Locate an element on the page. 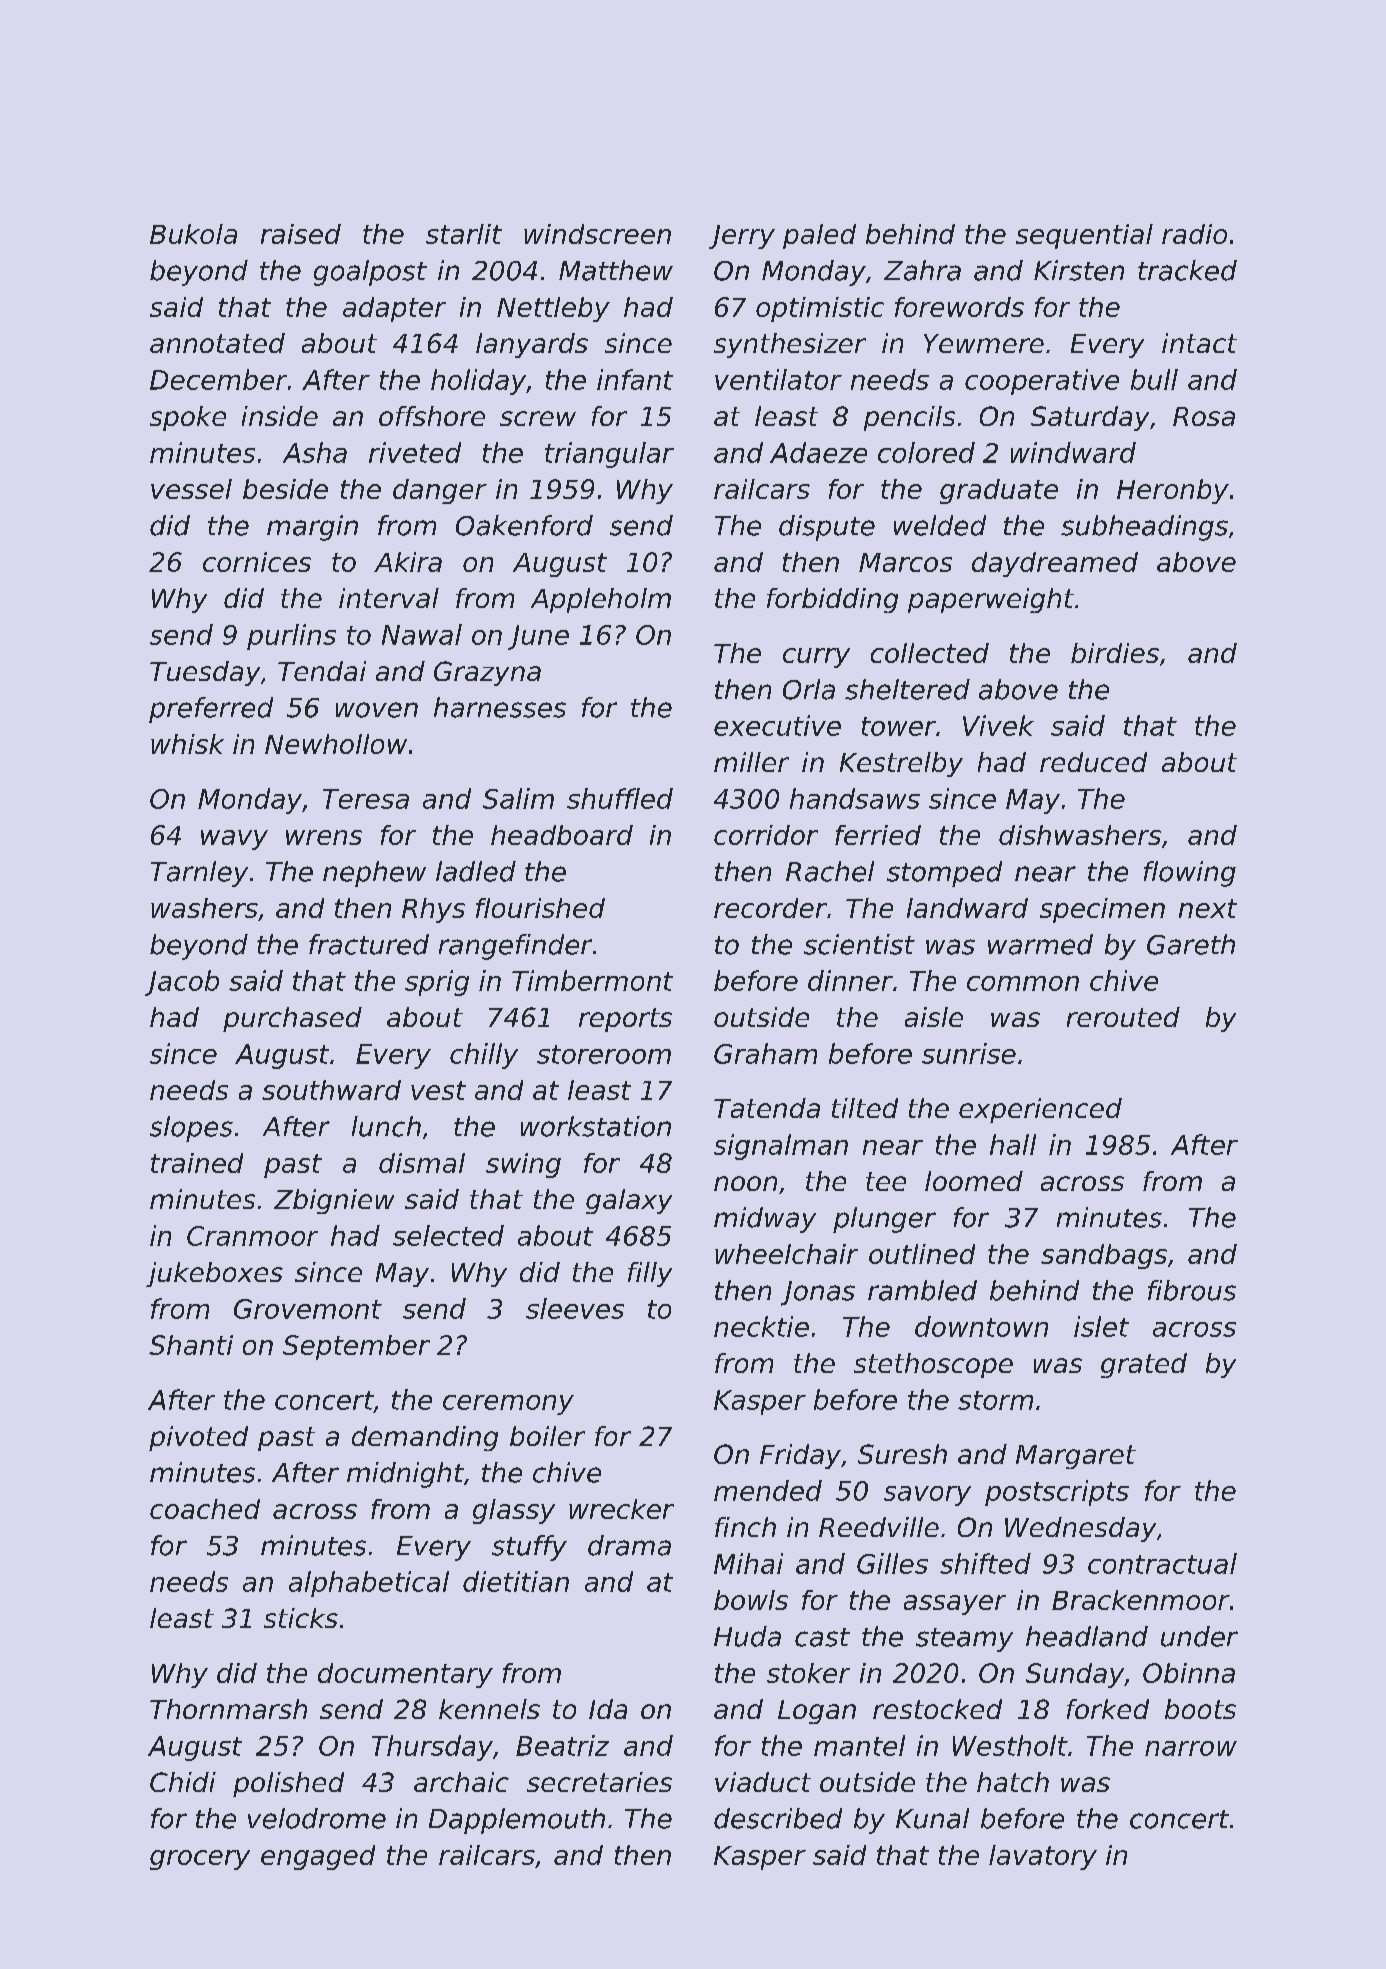 The image size is (1386, 1969). September is located at coordinates (356, 1347).
